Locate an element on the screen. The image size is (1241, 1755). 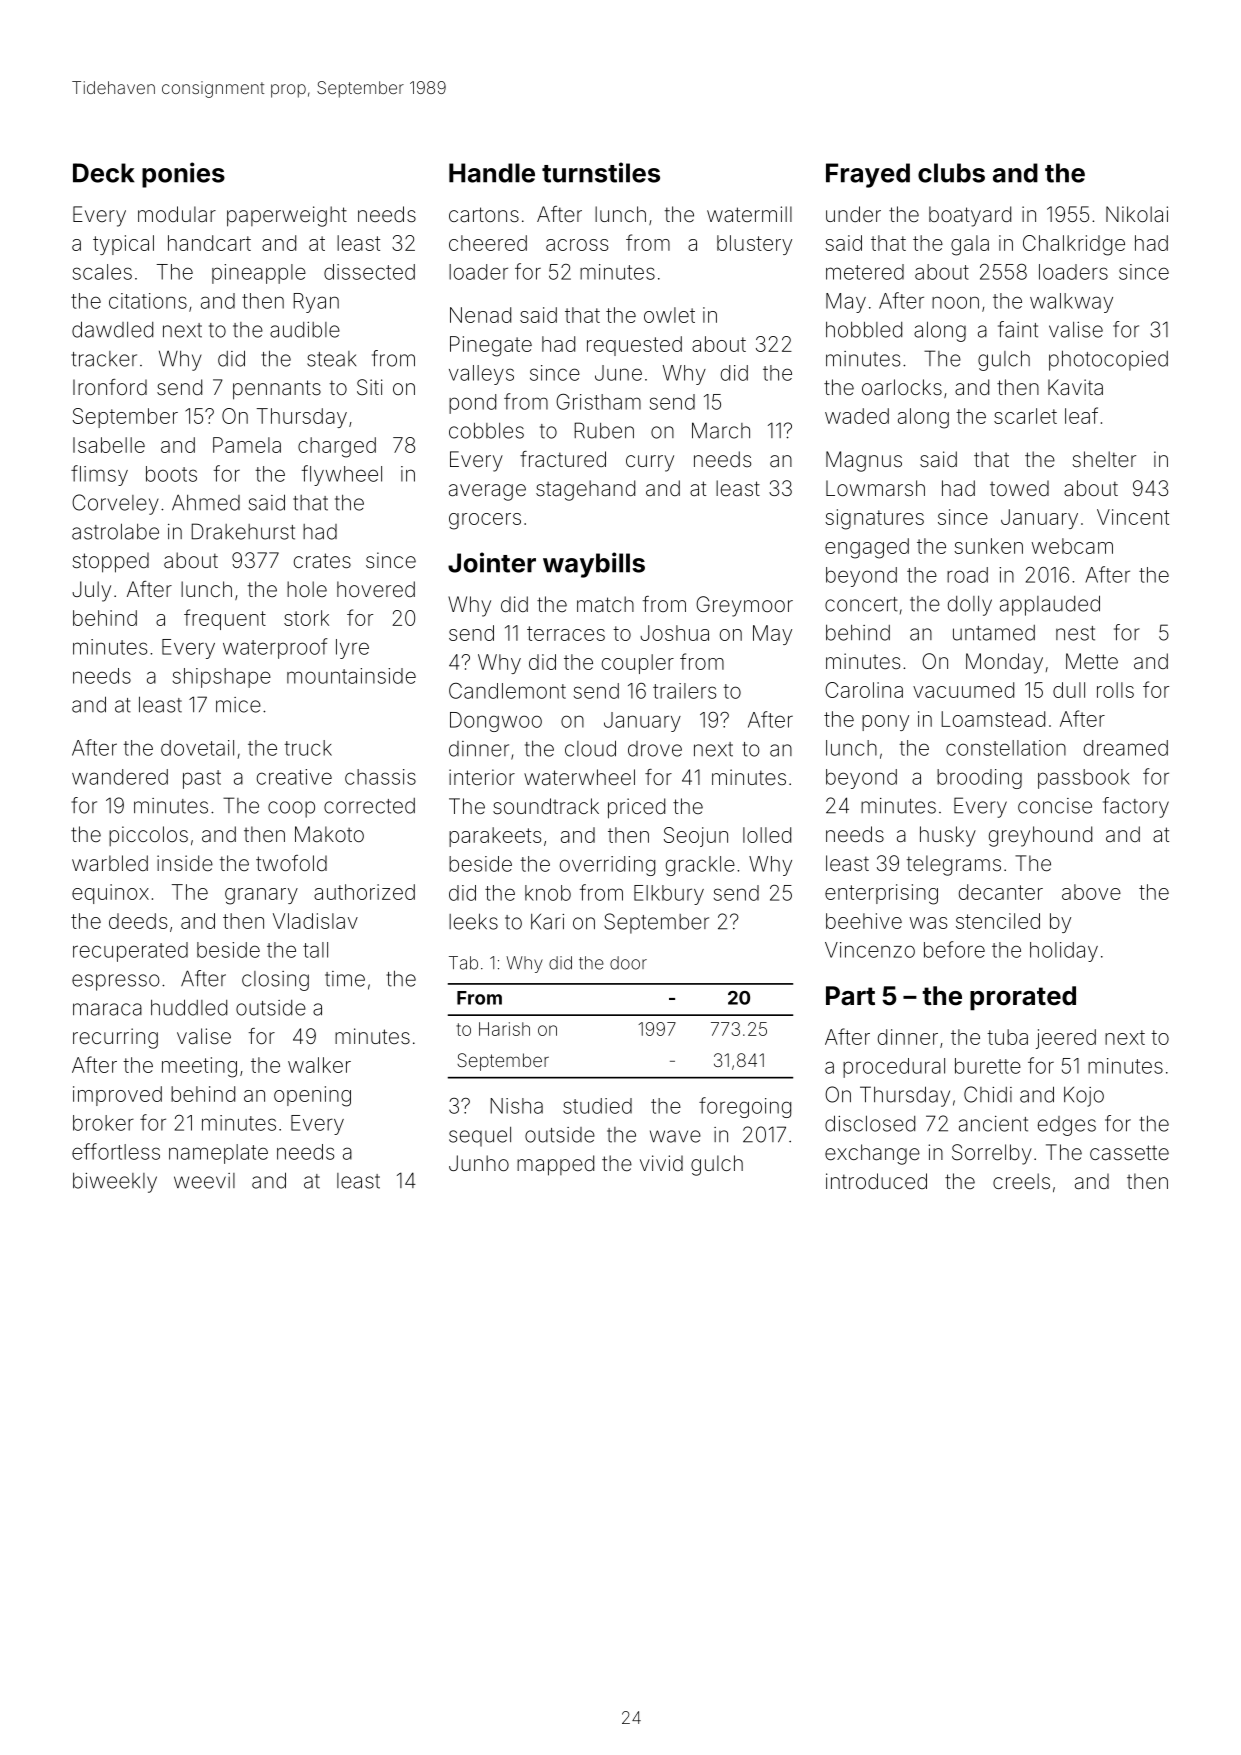
Part is located at coordinates (850, 996).
